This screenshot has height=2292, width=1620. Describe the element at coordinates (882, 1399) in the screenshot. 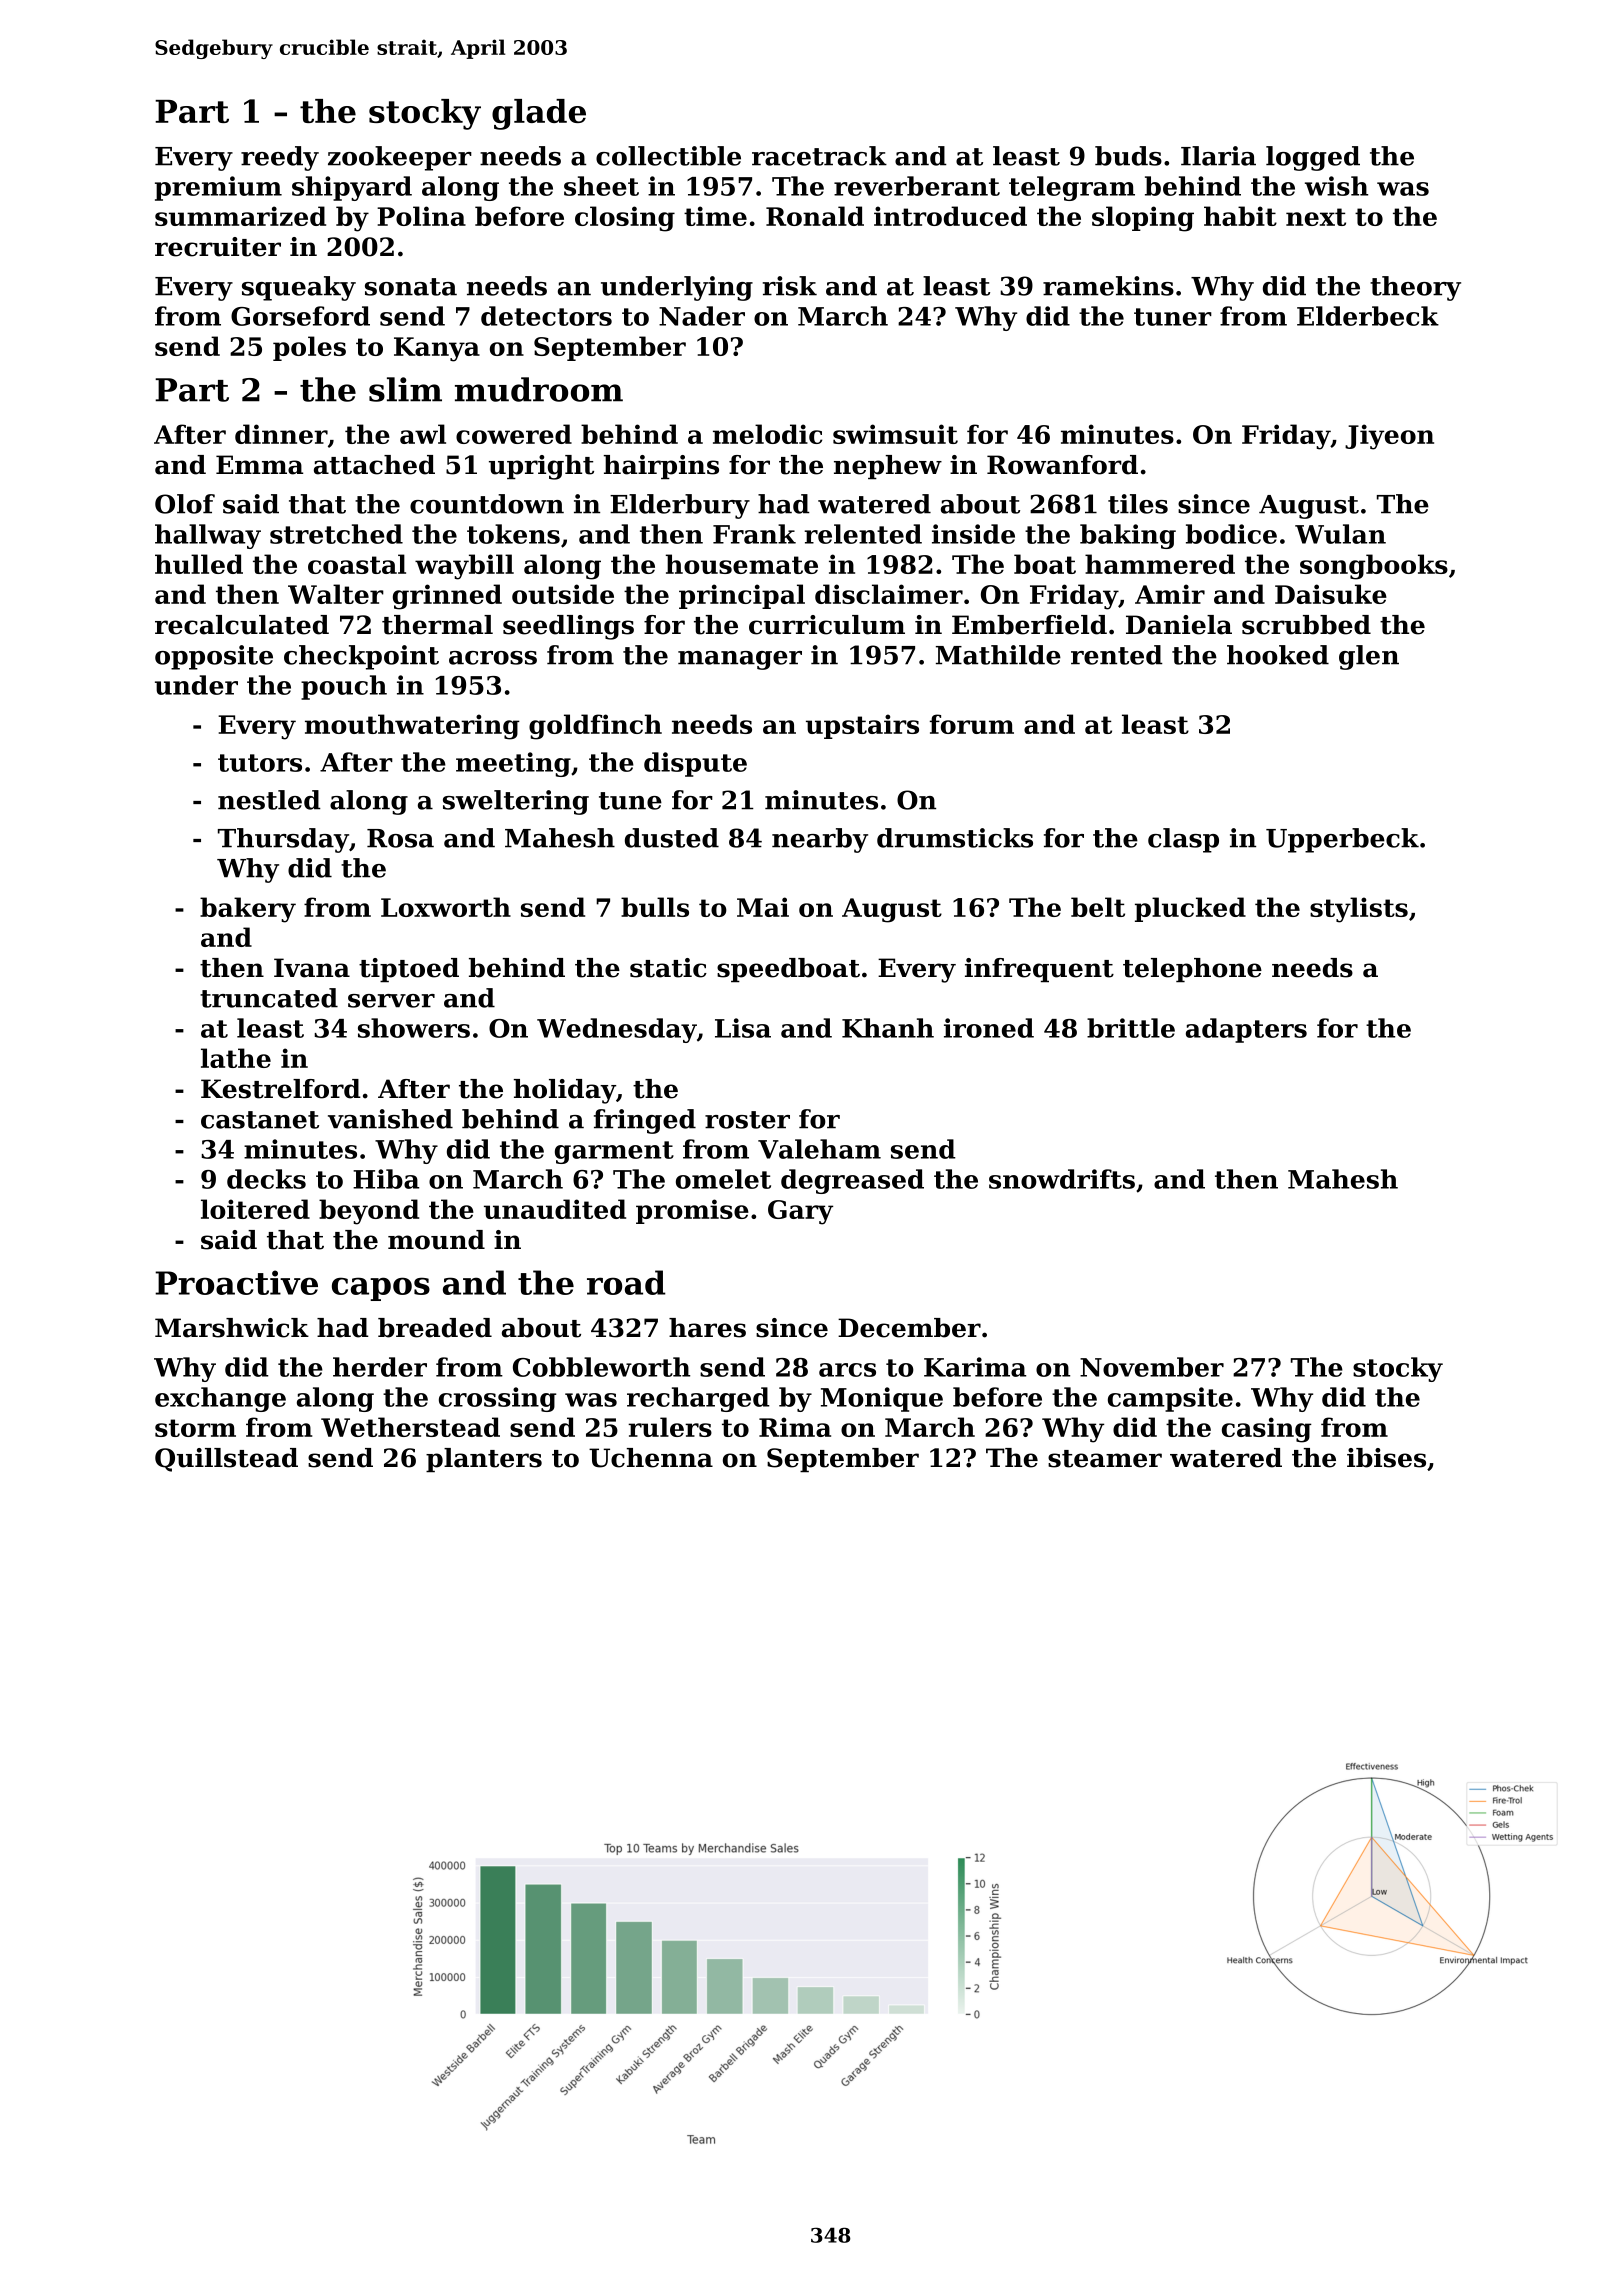

I see `Monique` at that location.
